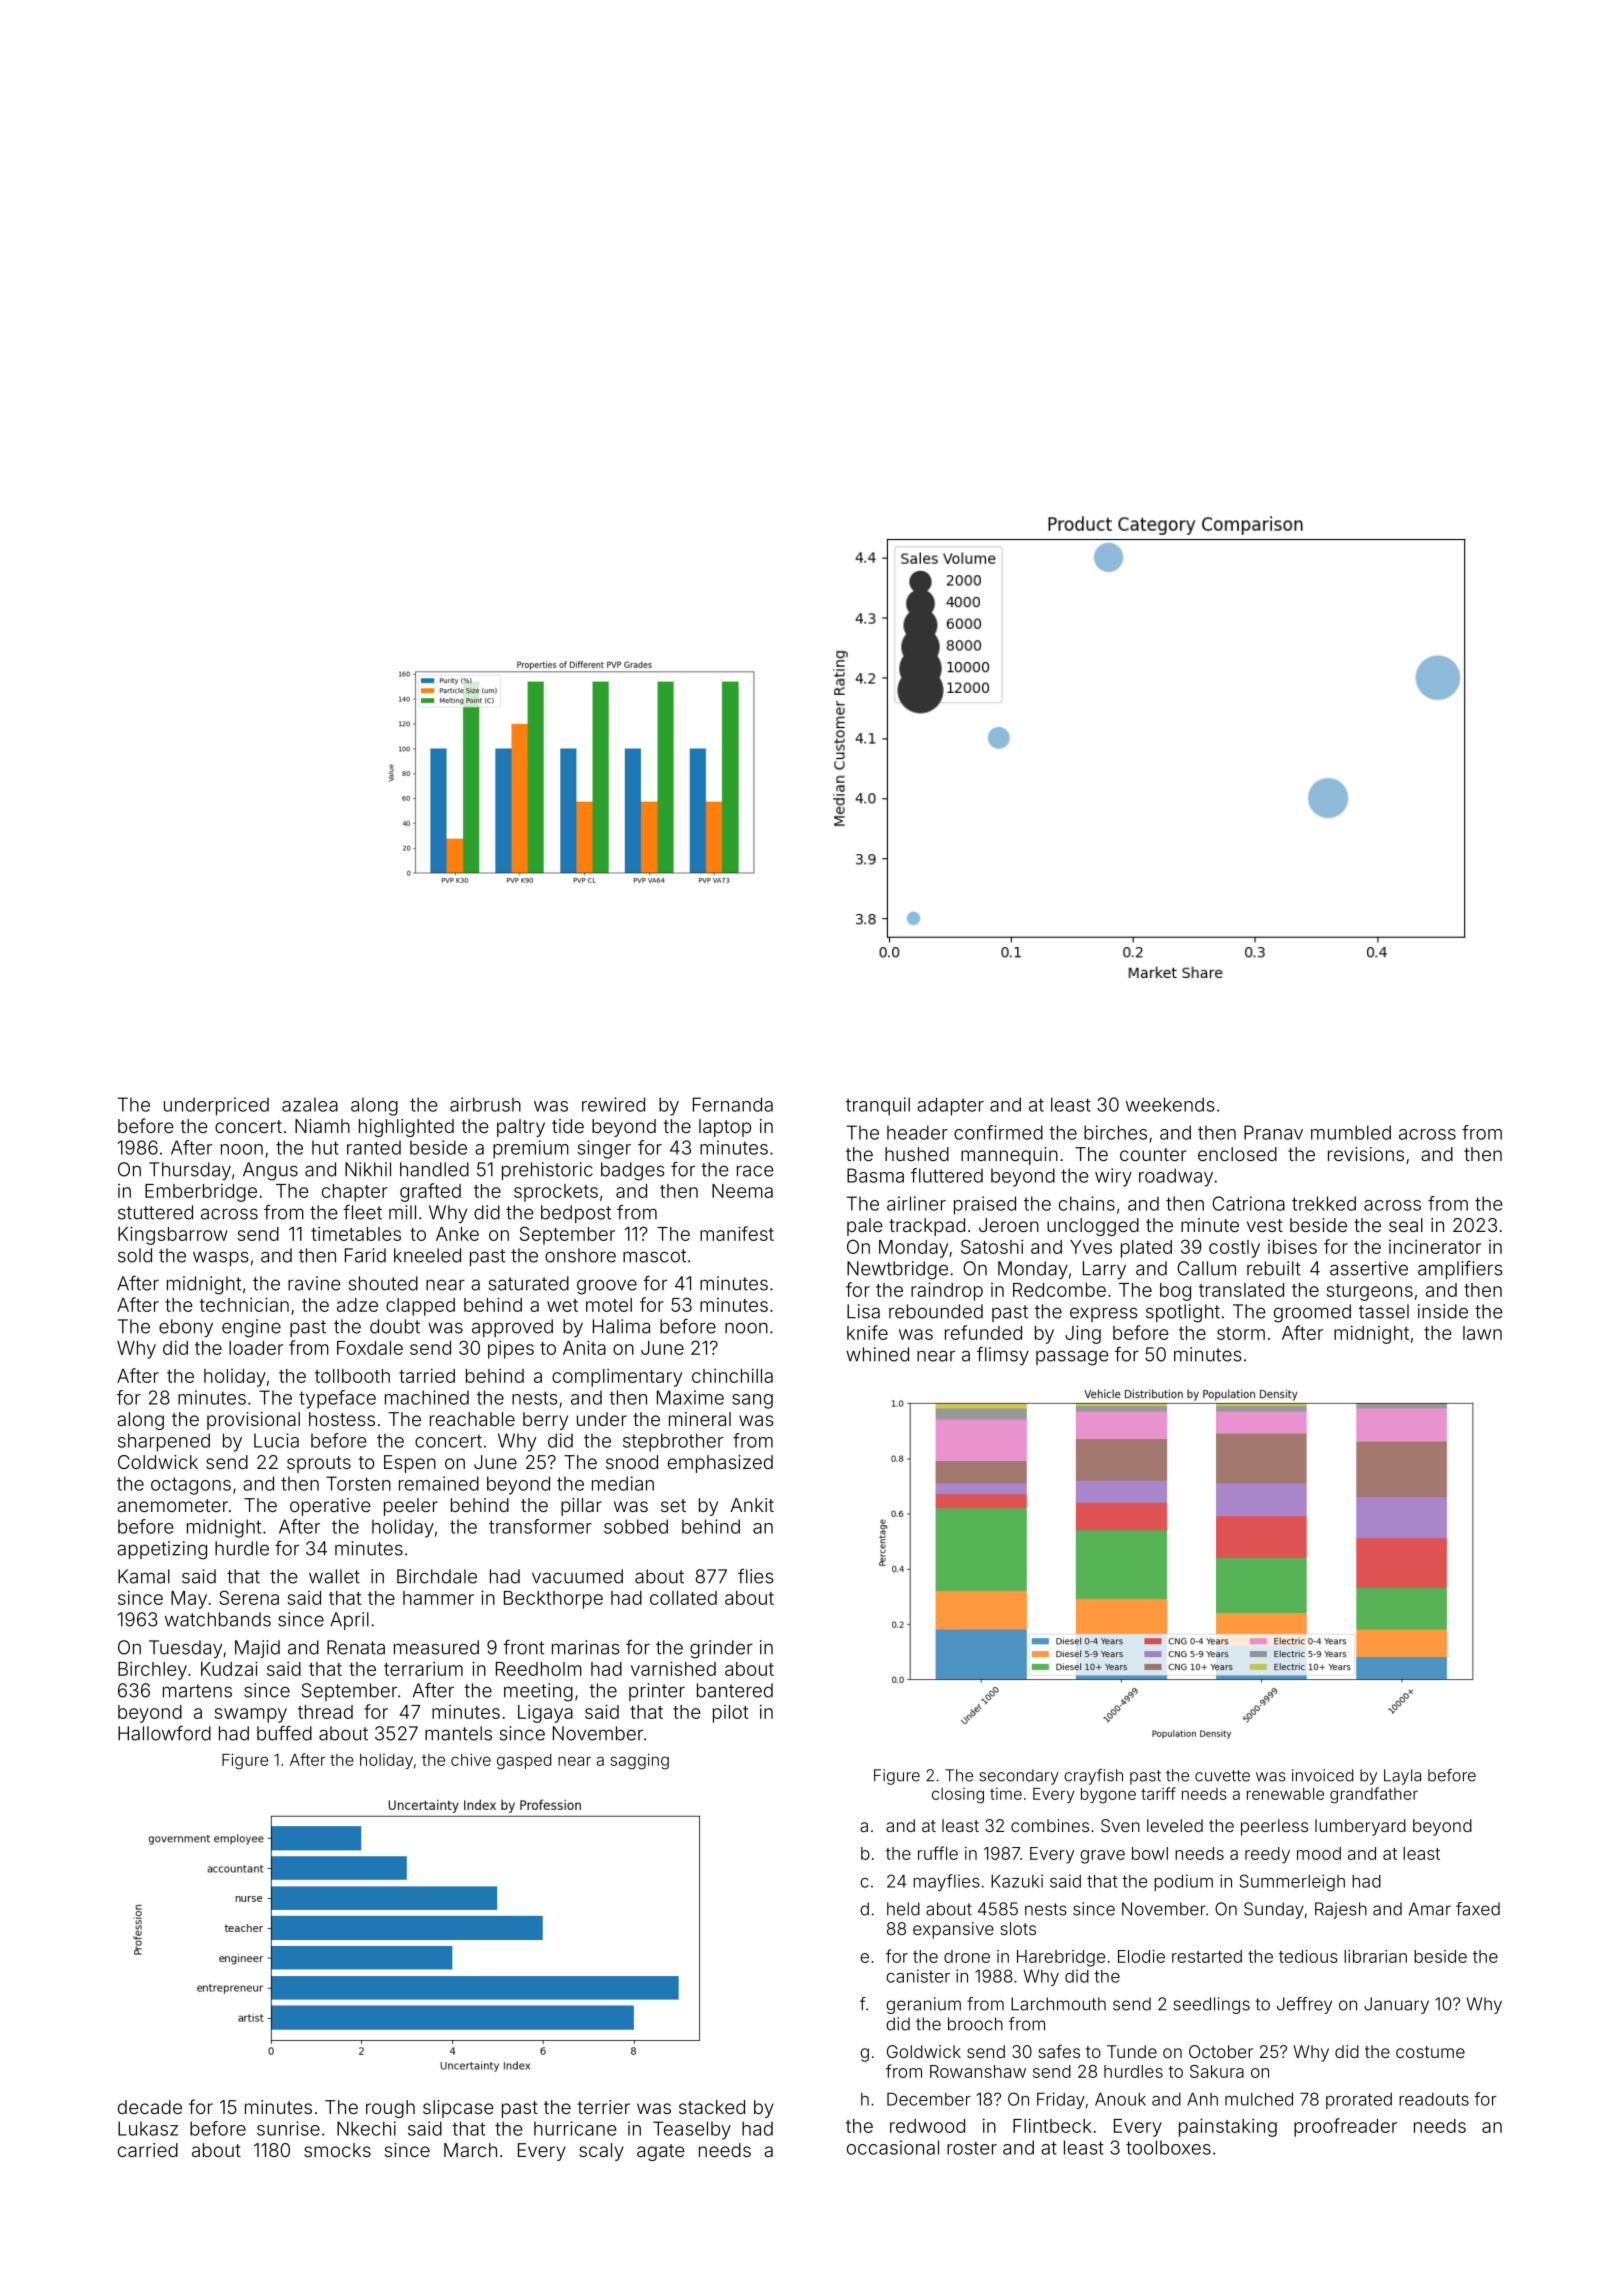 The height and width of the page is (2292, 1620). I want to click on lawn, so click(1482, 1333).
